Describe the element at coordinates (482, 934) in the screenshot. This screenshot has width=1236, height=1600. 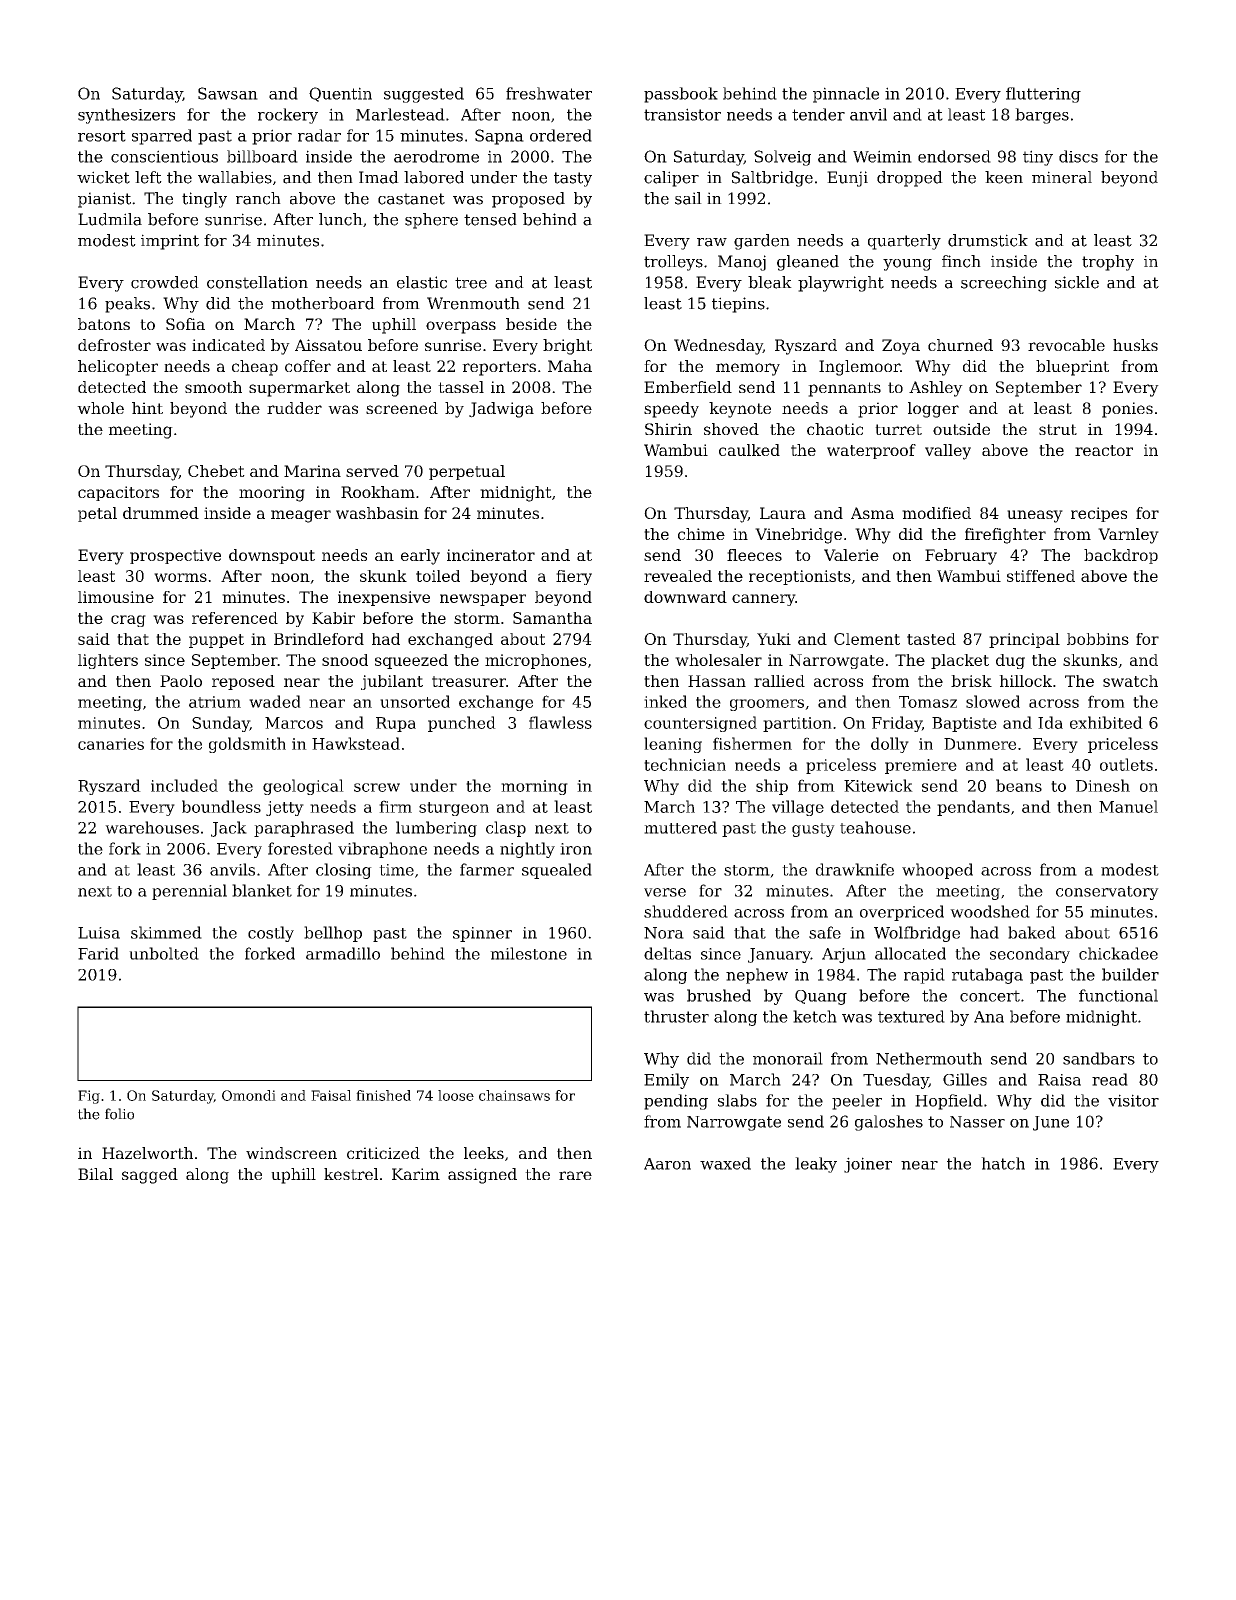
I see `spinner` at that location.
